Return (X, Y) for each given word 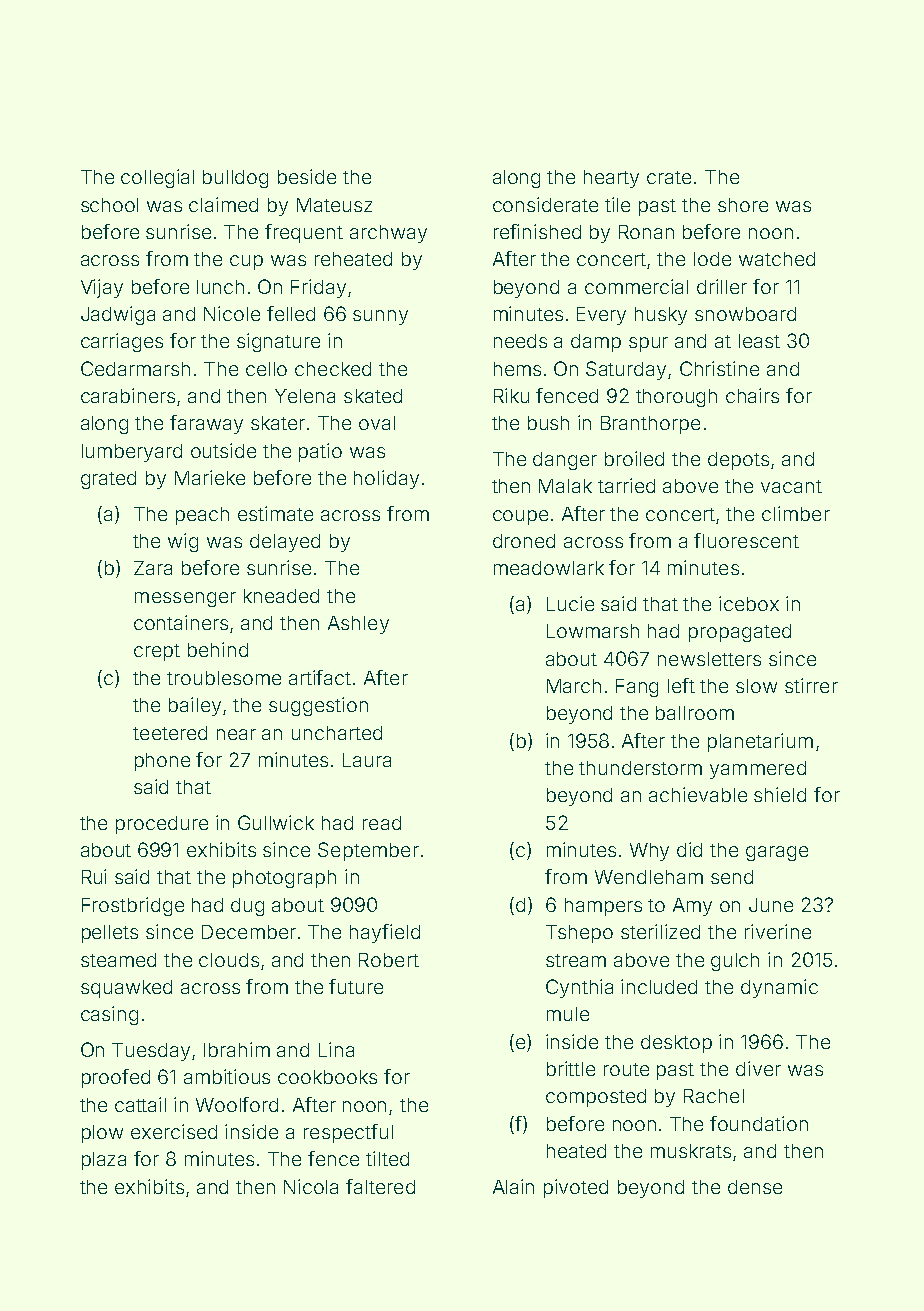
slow (756, 686)
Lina (336, 1049)
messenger (185, 599)
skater (278, 423)
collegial (157, 178)
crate (669, 177)
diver (758, 1068)
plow (102, 1134)
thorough (676, 398)
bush (548, 423)
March (574, 686)
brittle (571, 1068)
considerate (545, 204)
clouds (229, 960)
